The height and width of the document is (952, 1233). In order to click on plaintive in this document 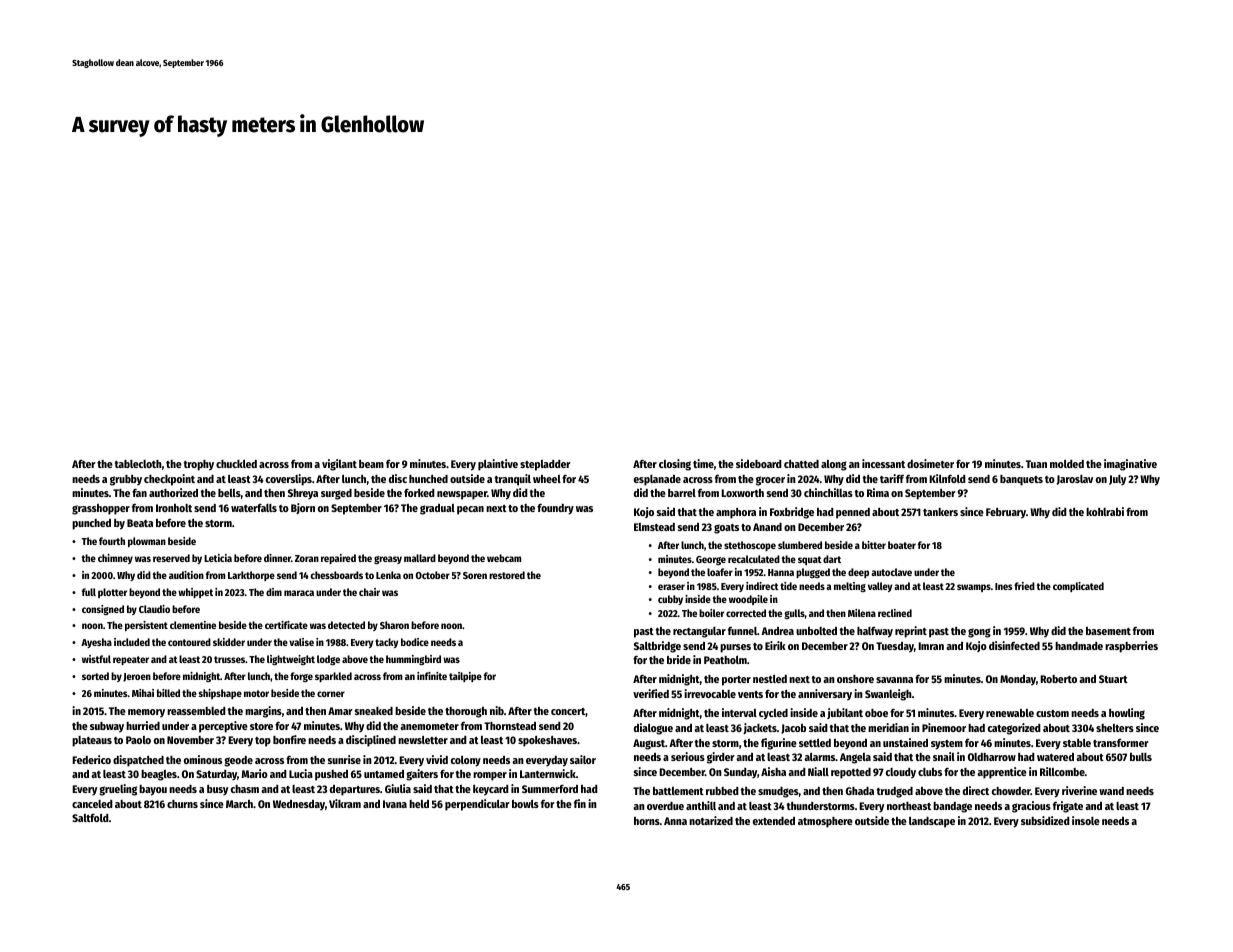, I will do `click(498, 465)`.
